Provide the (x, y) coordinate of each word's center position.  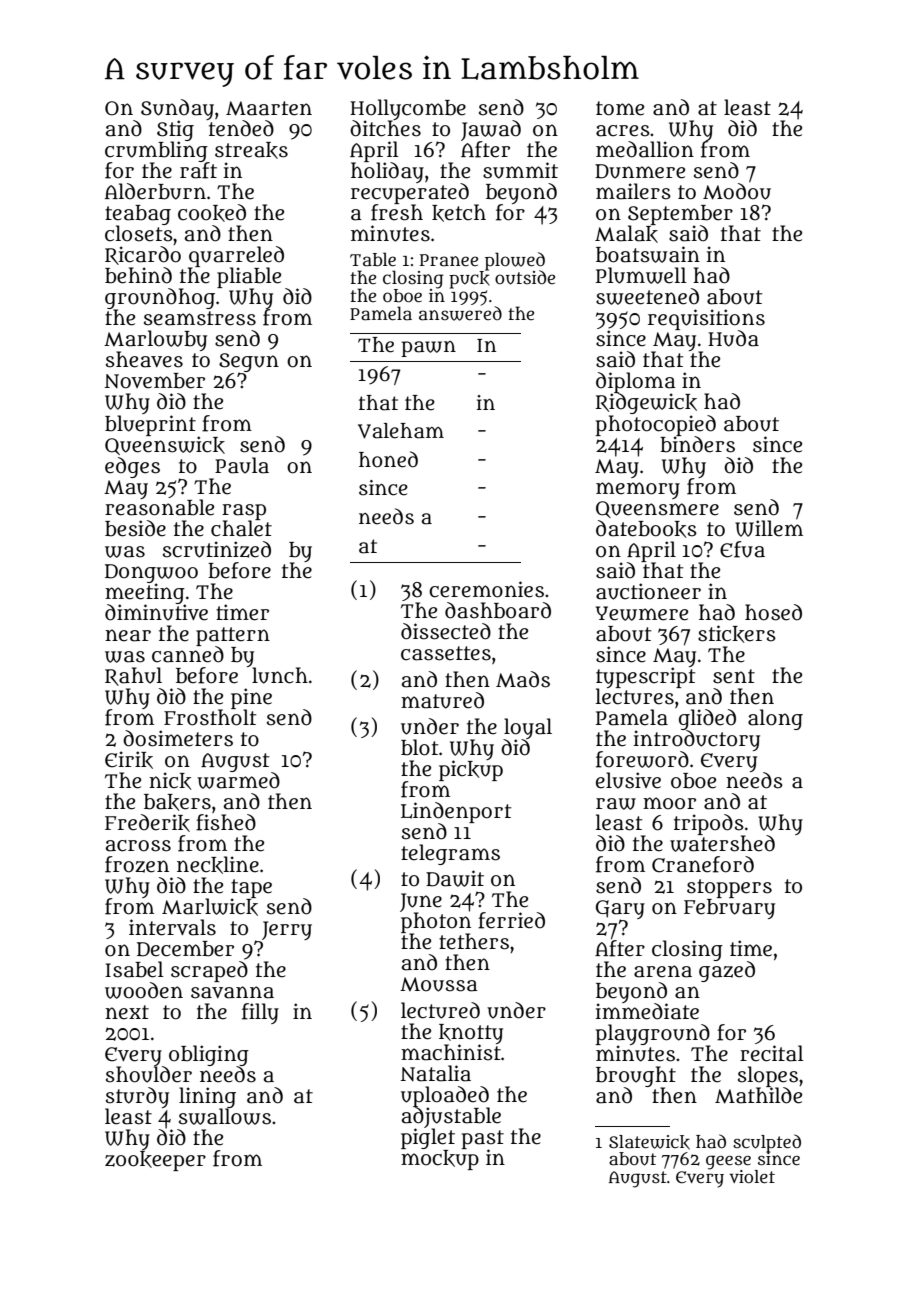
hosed (773, 612)
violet (752, 1176)
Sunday (177, 109)
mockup (440, 1160)
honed (388, 459)
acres (623, 131)
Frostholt (210, 717)
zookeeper (155, 1161)
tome (620, 108)
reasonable (159, 507)
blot (419, 747)
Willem (769, 528)
